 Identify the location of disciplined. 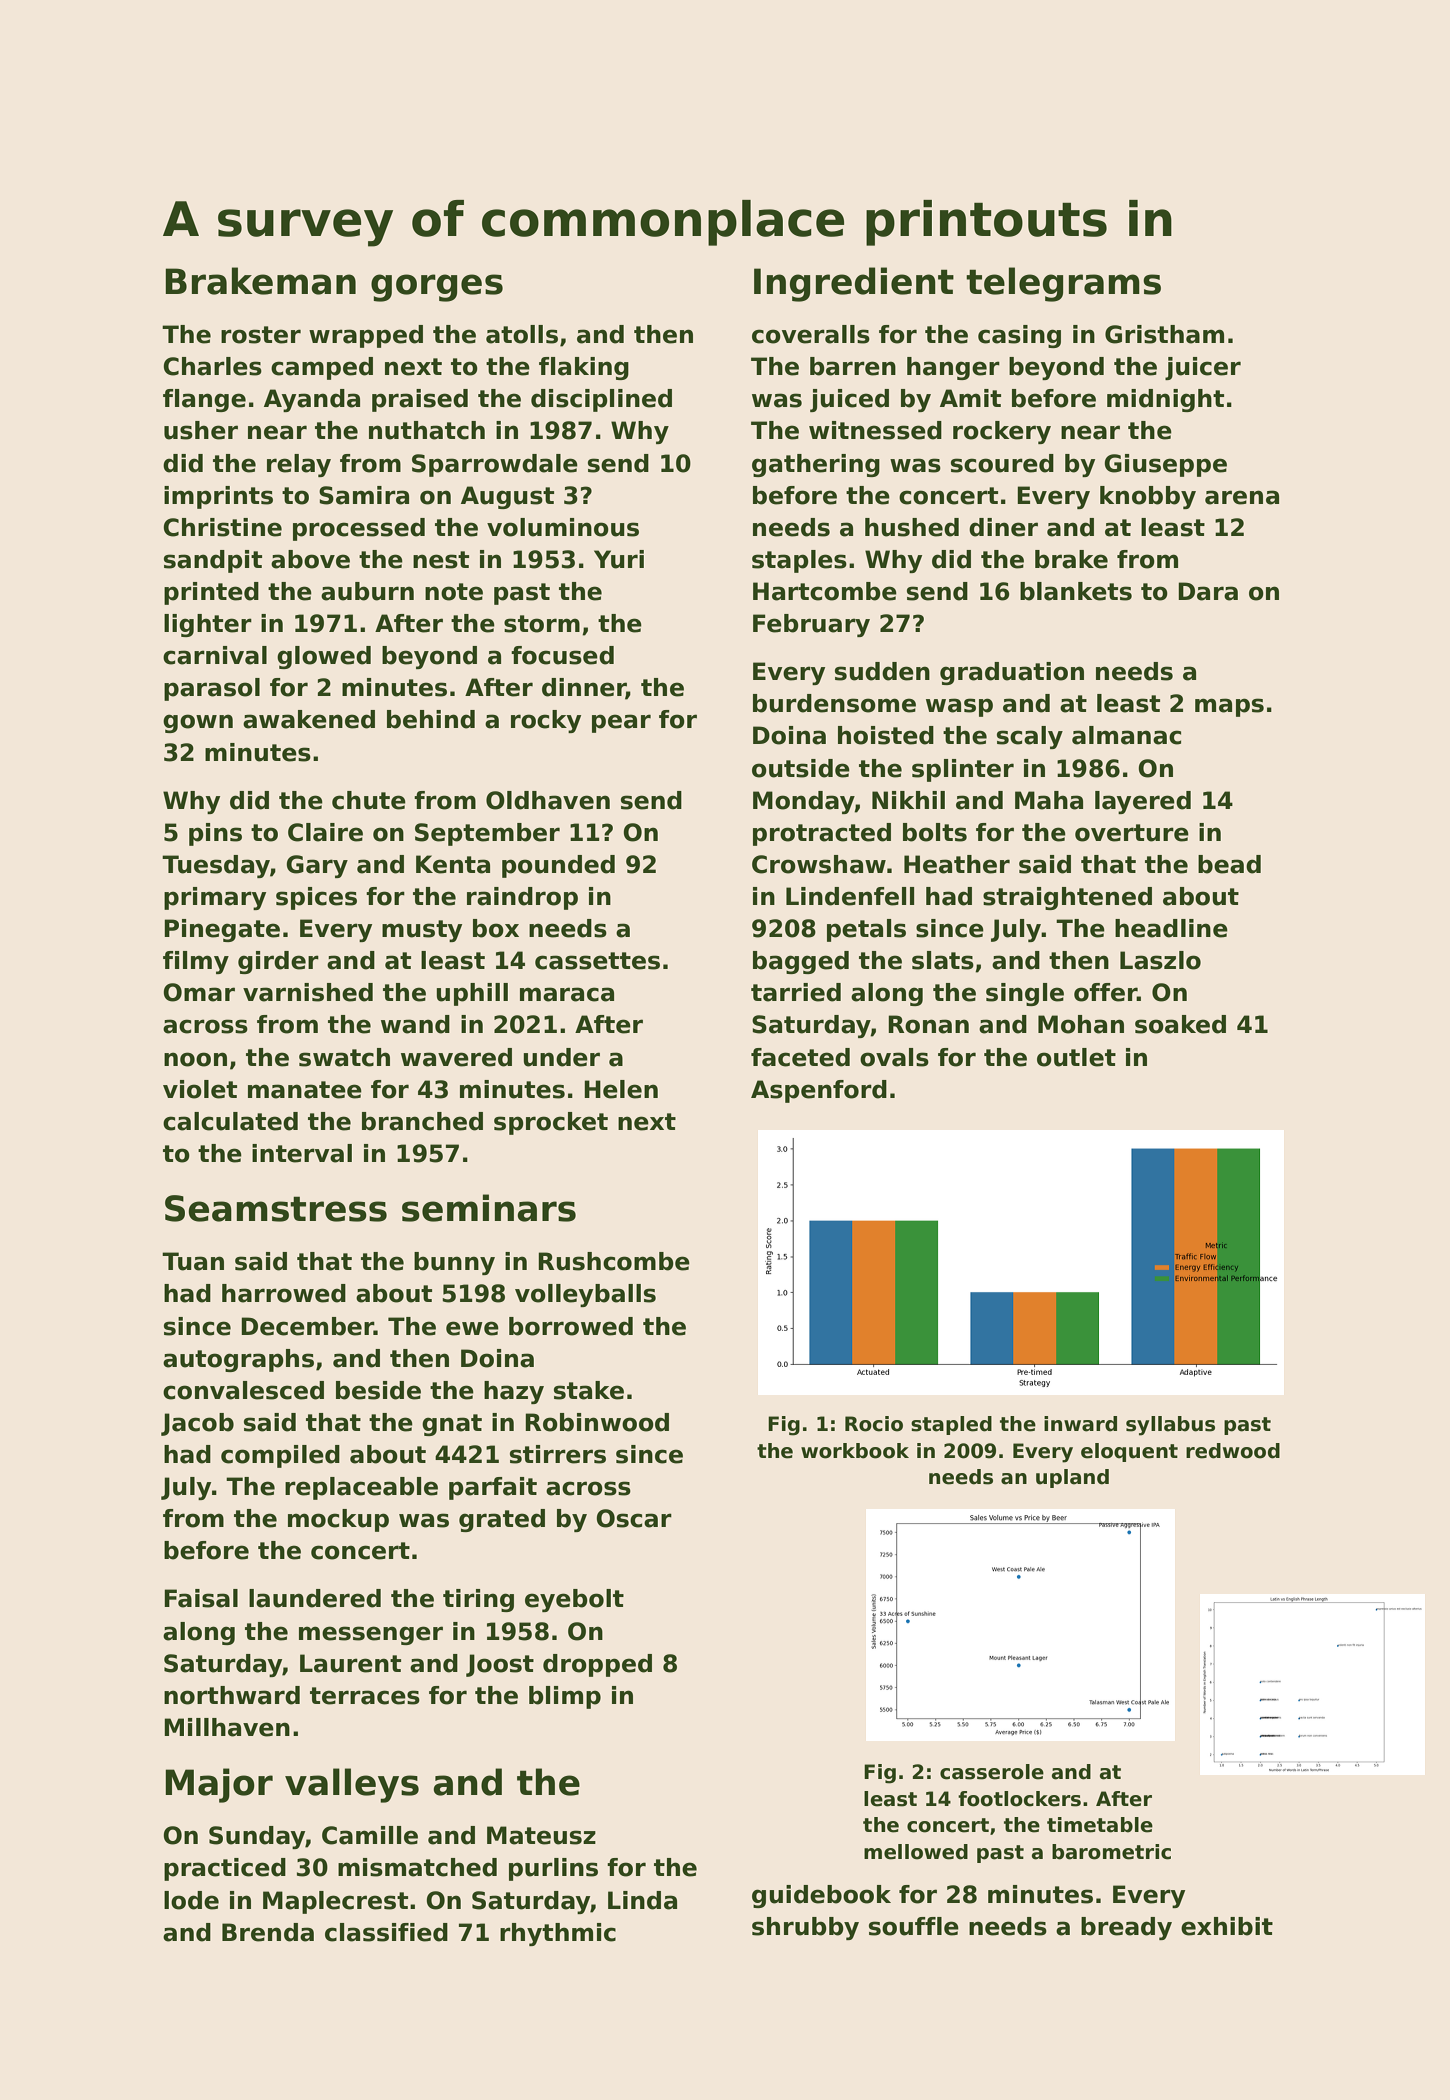
(601, 400).
